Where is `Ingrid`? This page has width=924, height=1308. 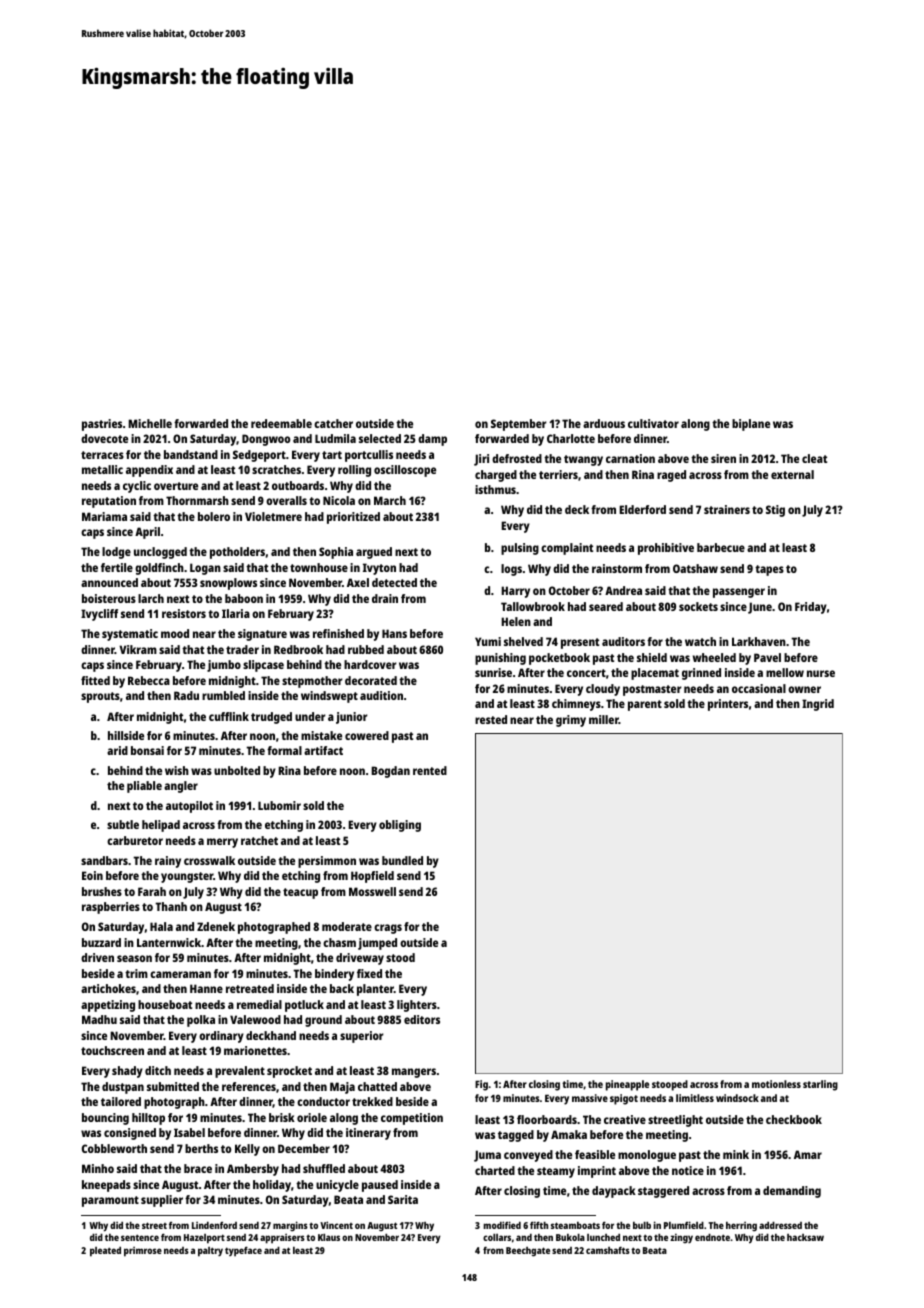 Ingrid is located at coordinates (818, 705).
